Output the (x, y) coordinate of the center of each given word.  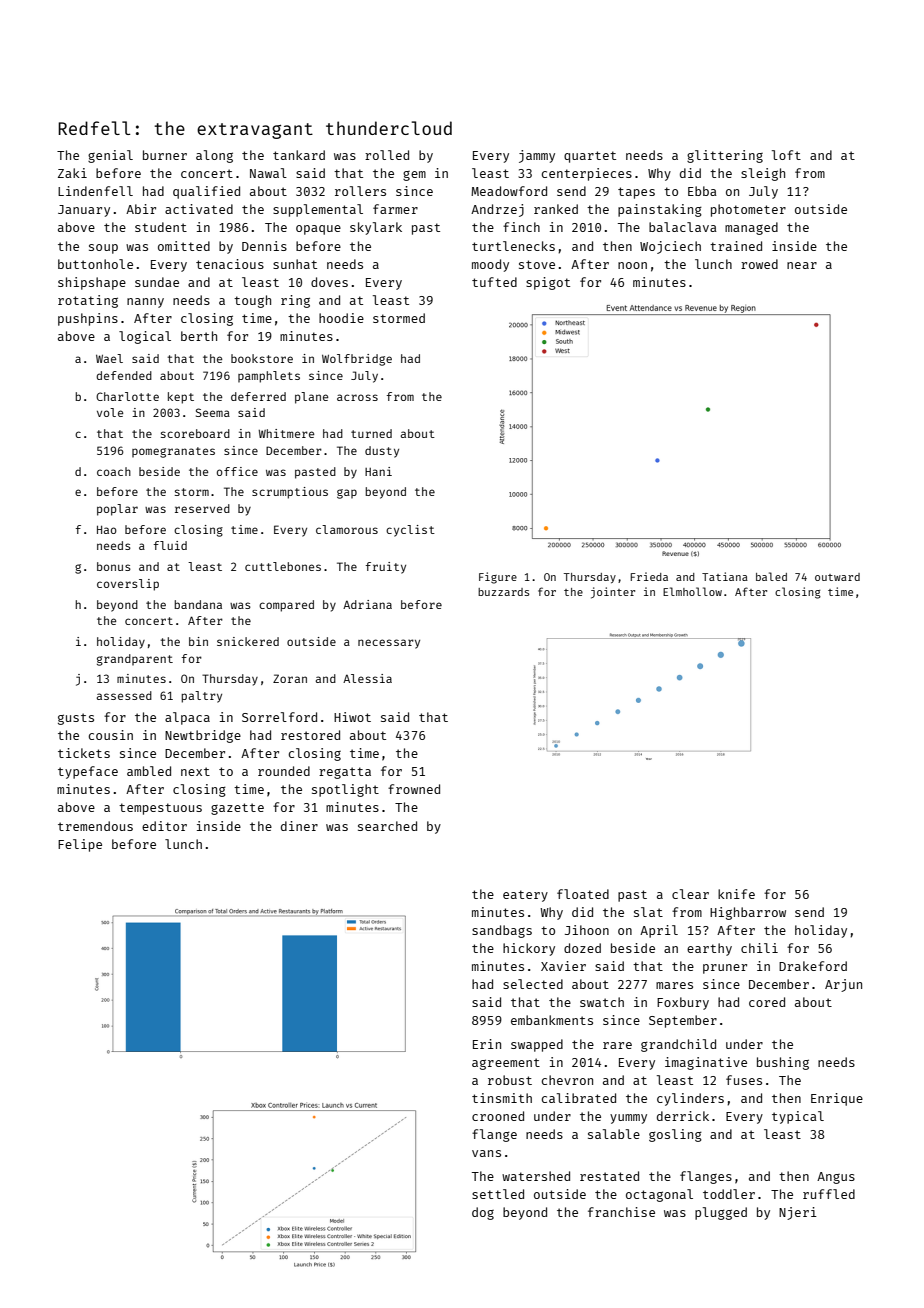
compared (286, 606)
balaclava (683, 227)
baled (771, 576)
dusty (382, 452)
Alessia (367, 678)
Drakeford (813, 966)
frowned (414, 789)
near (802, 265)
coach (114, 471)
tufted (494, 282)
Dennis (264, 246)
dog (483, 1213)
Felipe (80, 845)
